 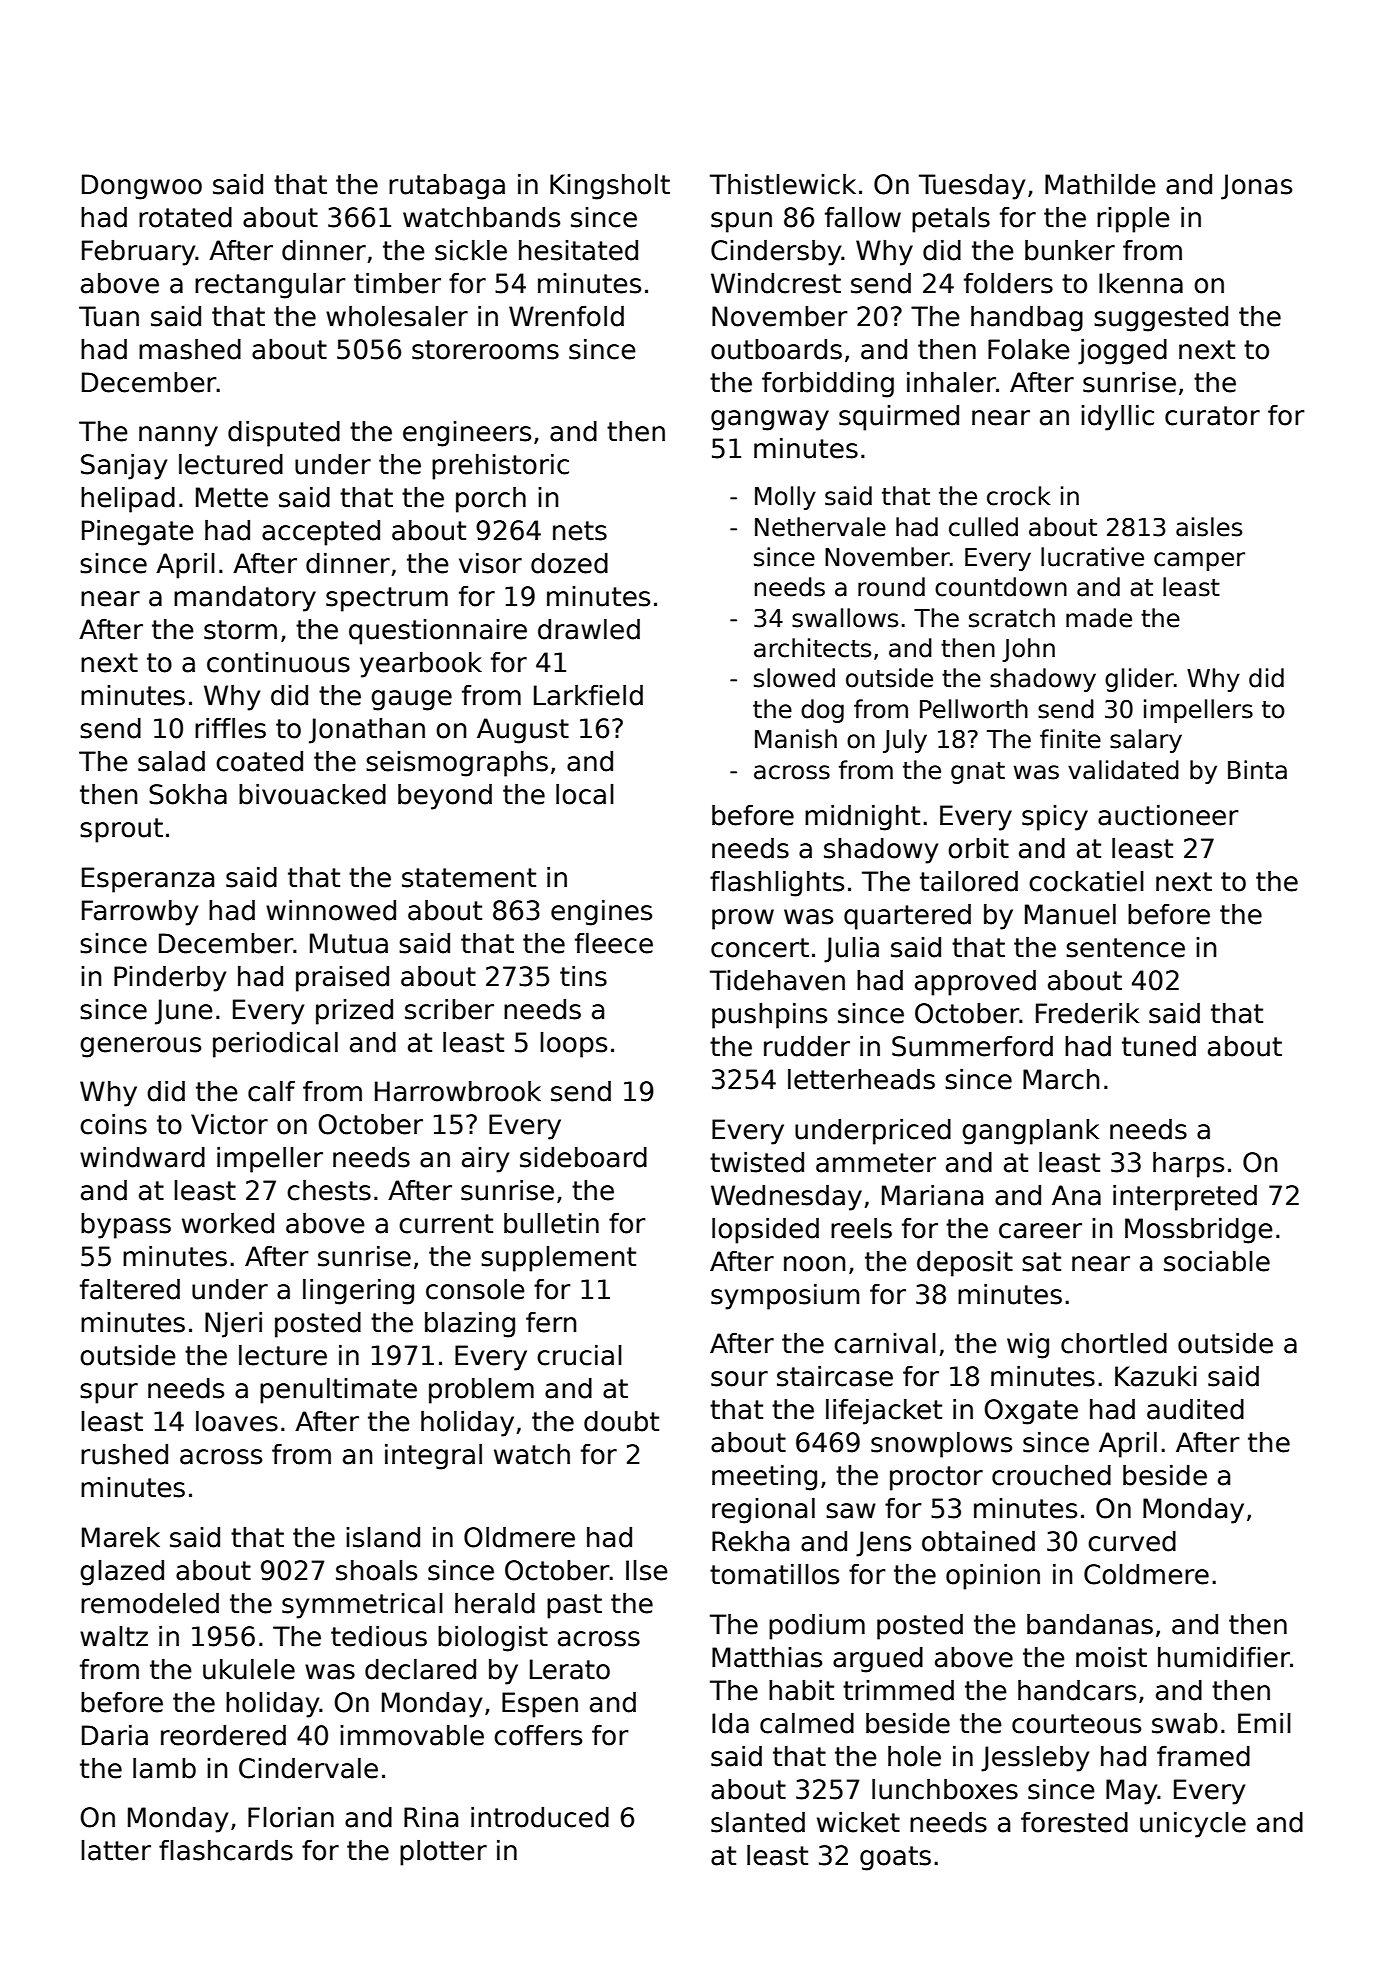 I want to click on wig, so click(x=1028, y=1346).
